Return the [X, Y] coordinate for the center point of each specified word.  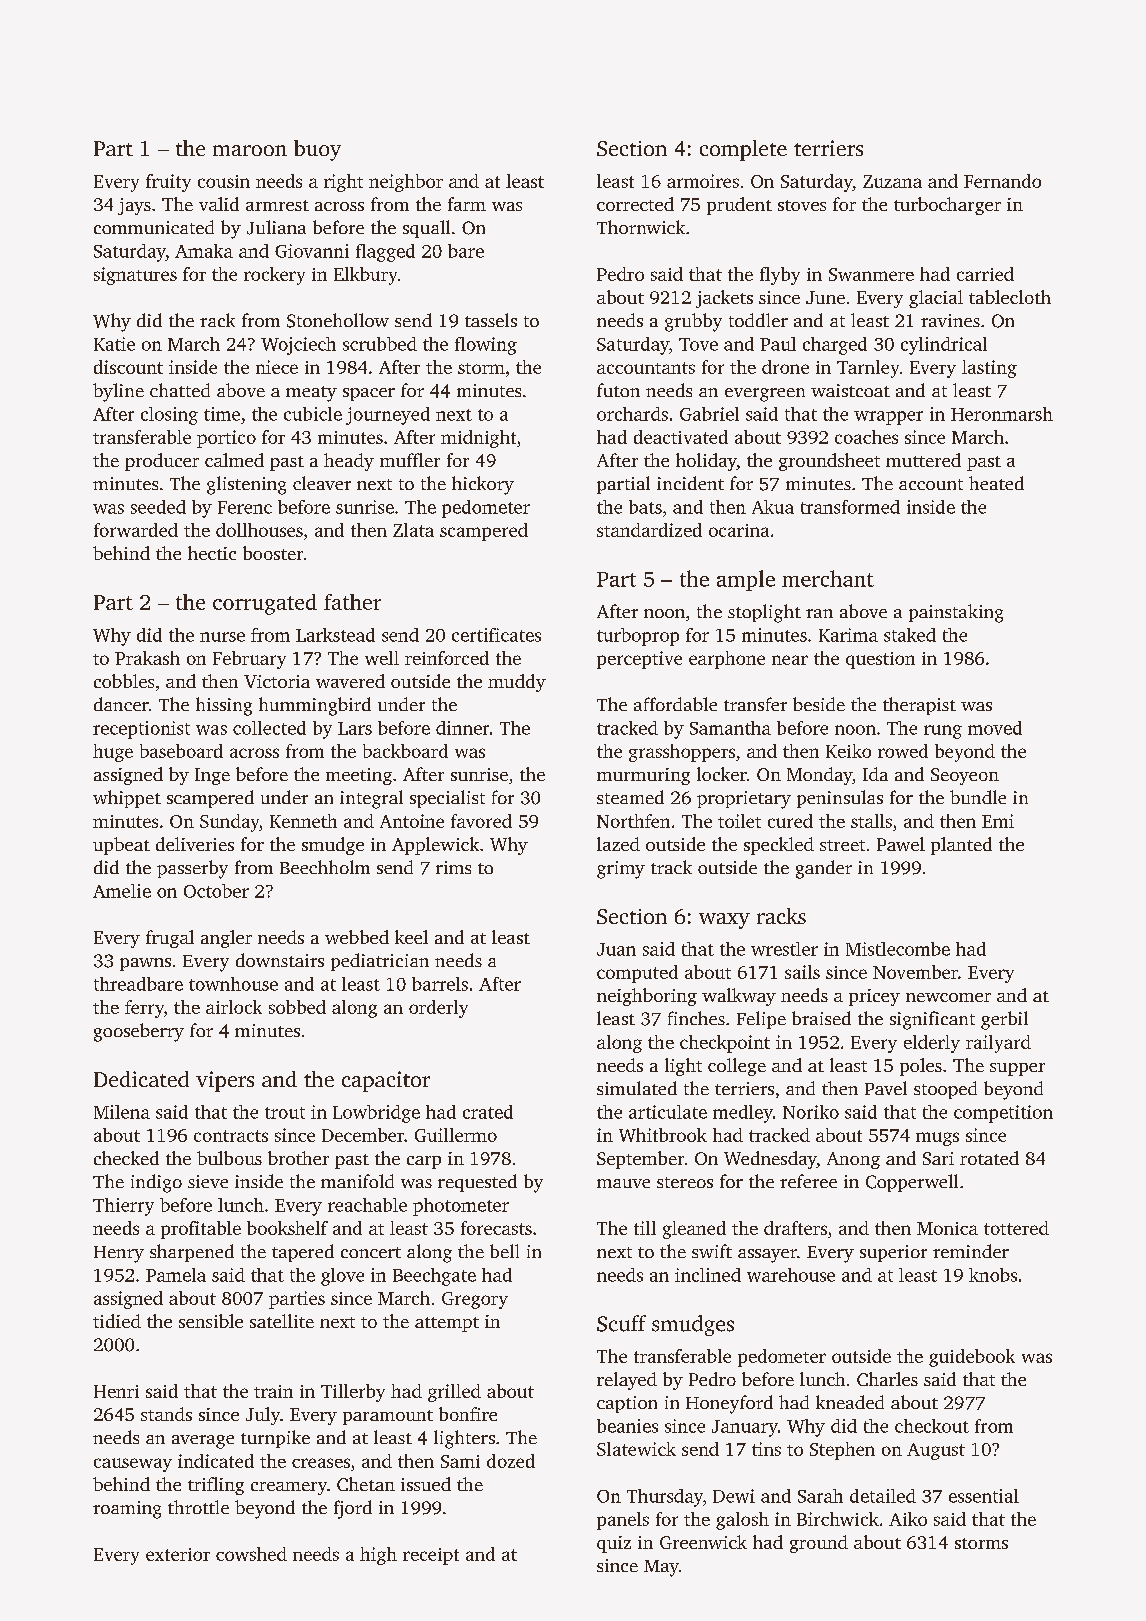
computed [637, 974]
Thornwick [641, 227]
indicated [216, 1461]
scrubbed [380, 344]
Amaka [204, 251]
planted [961, 846]
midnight [478, 439]
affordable [675, 704]
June [825, 297]
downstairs [280, 960]
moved [995, 728]
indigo [156, 1183]
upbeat [121, 846]
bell [504, 1251]
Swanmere [871, 274]
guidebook [972, 1358]
